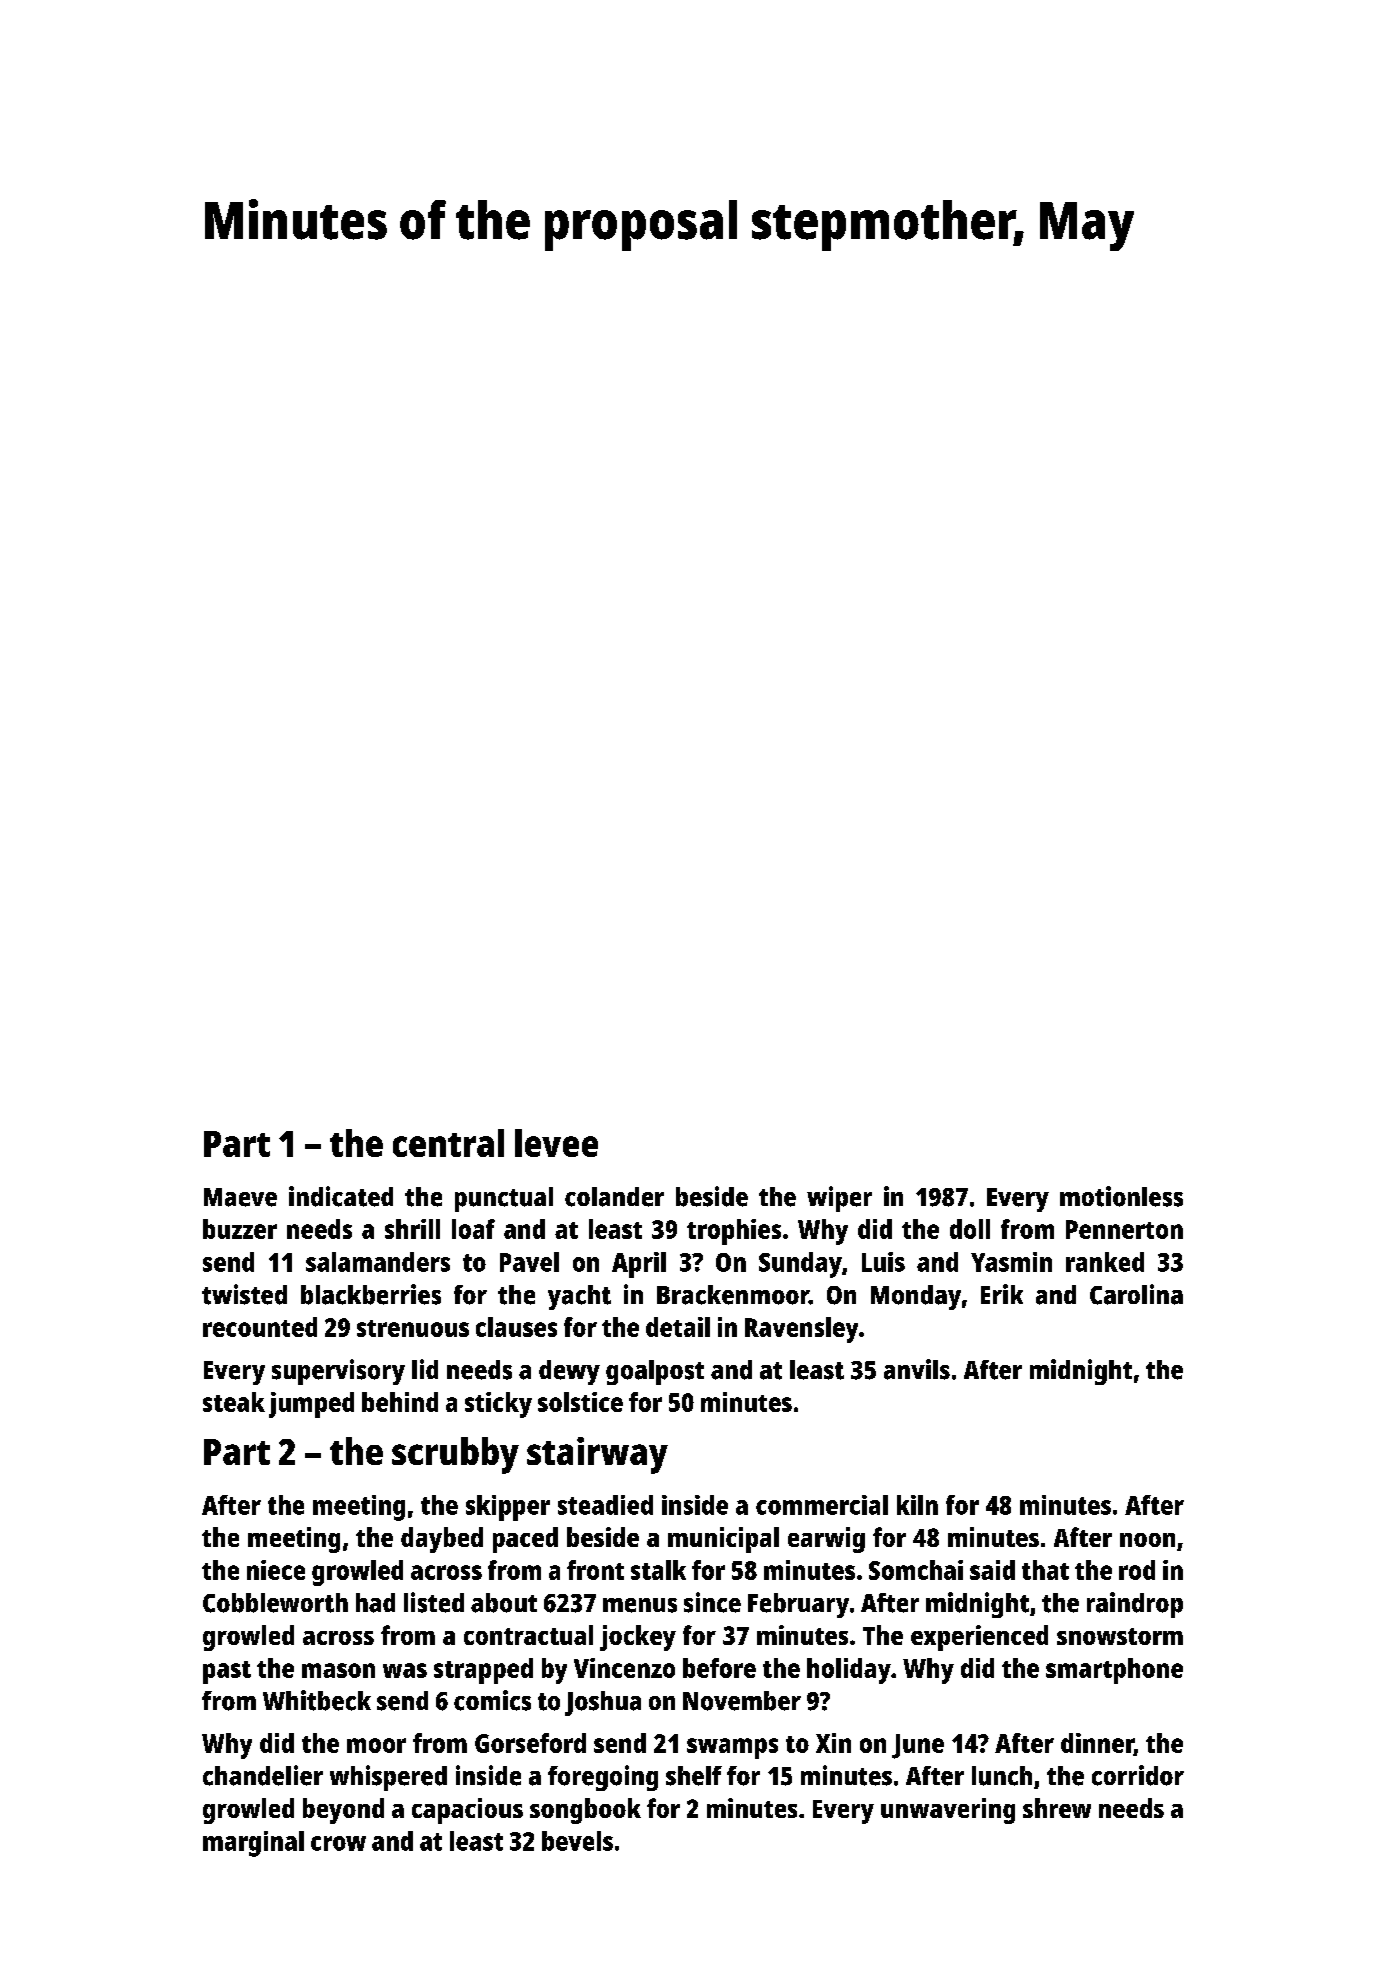  Describe the element at coordinates (833, 1743) in the page. I see `Xin` at that location.
